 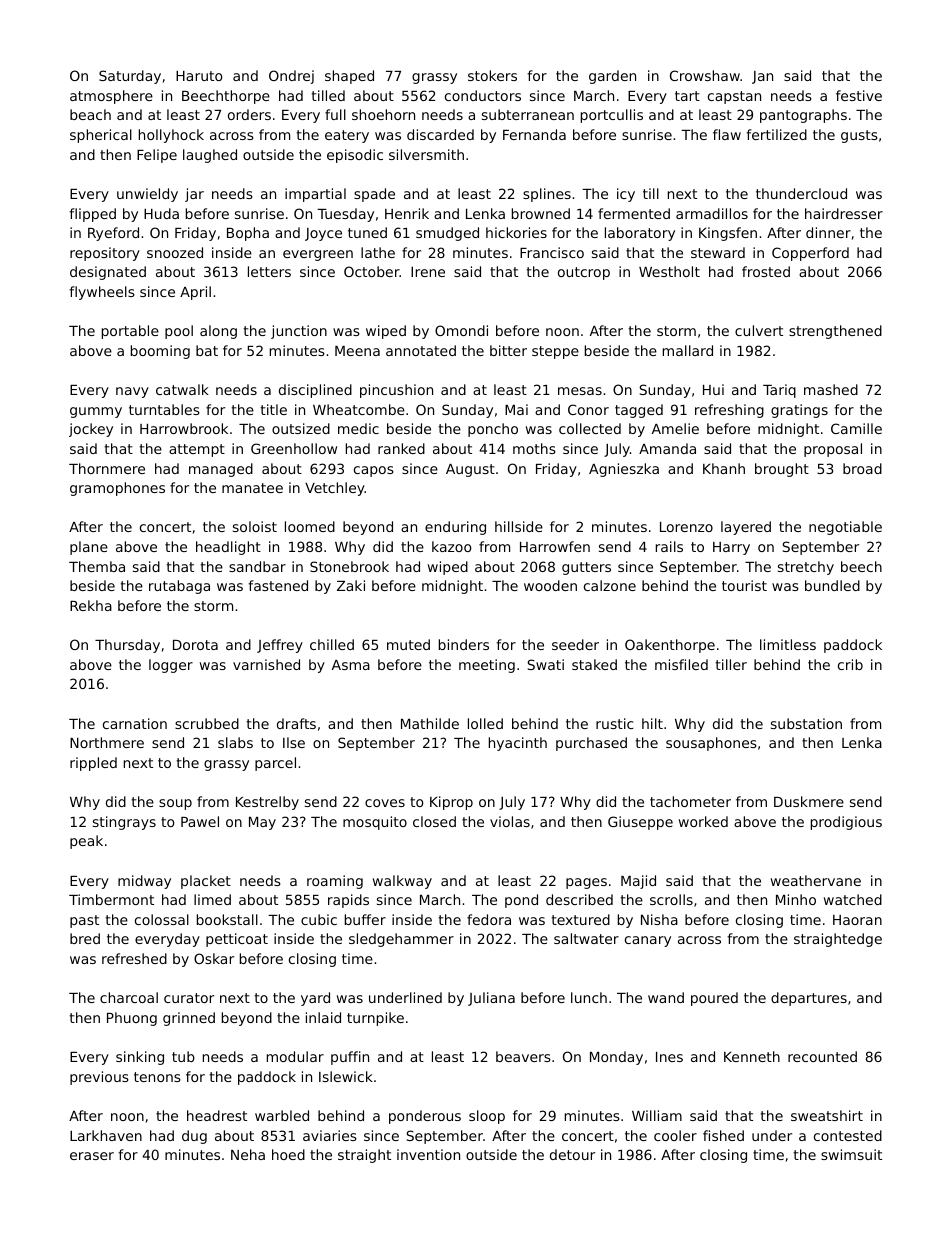 I want to click on Mathilde, so click(x=430, y=723).
